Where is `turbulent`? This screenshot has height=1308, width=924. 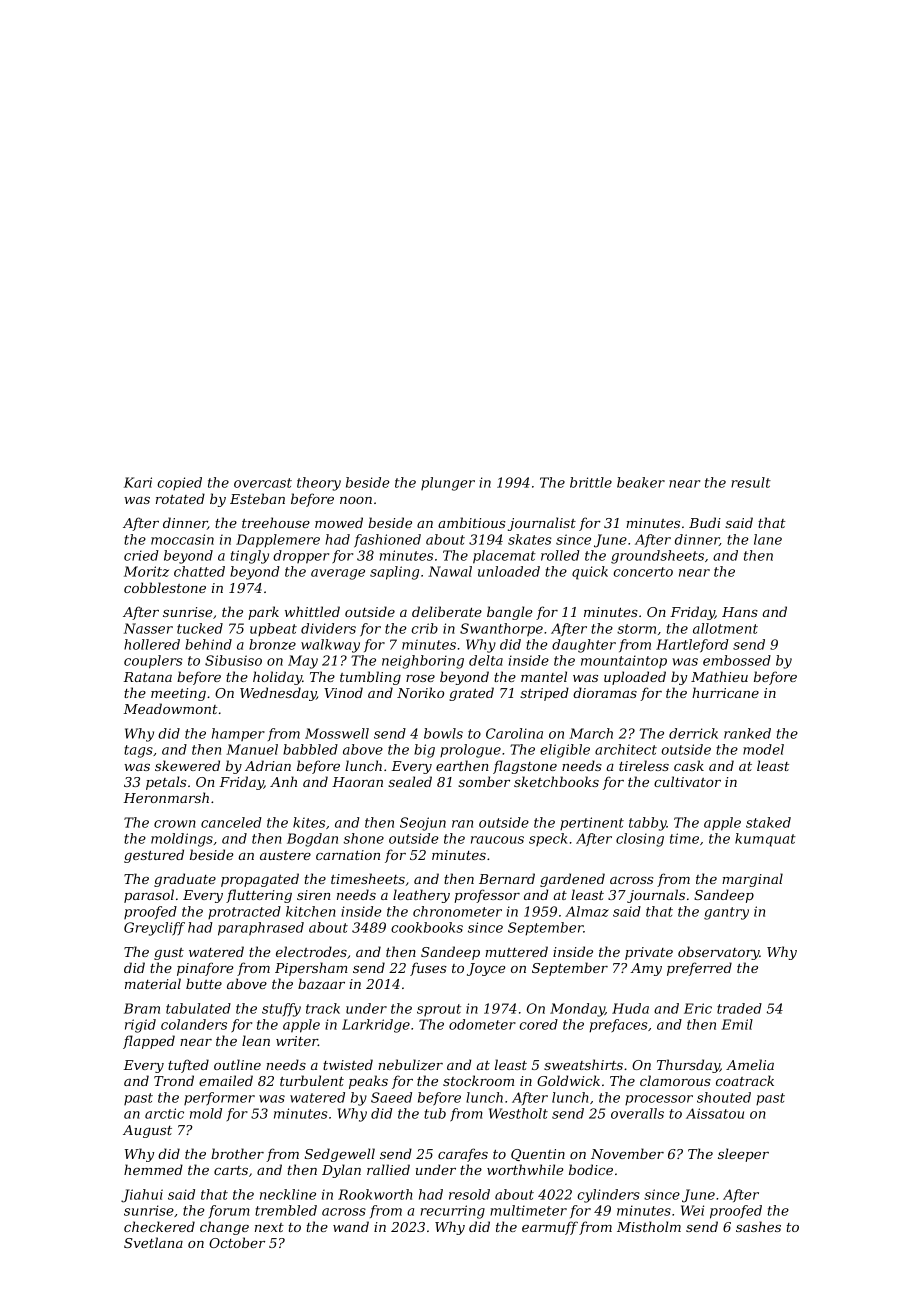
turbulent is located at coordinates (312, 1080).
